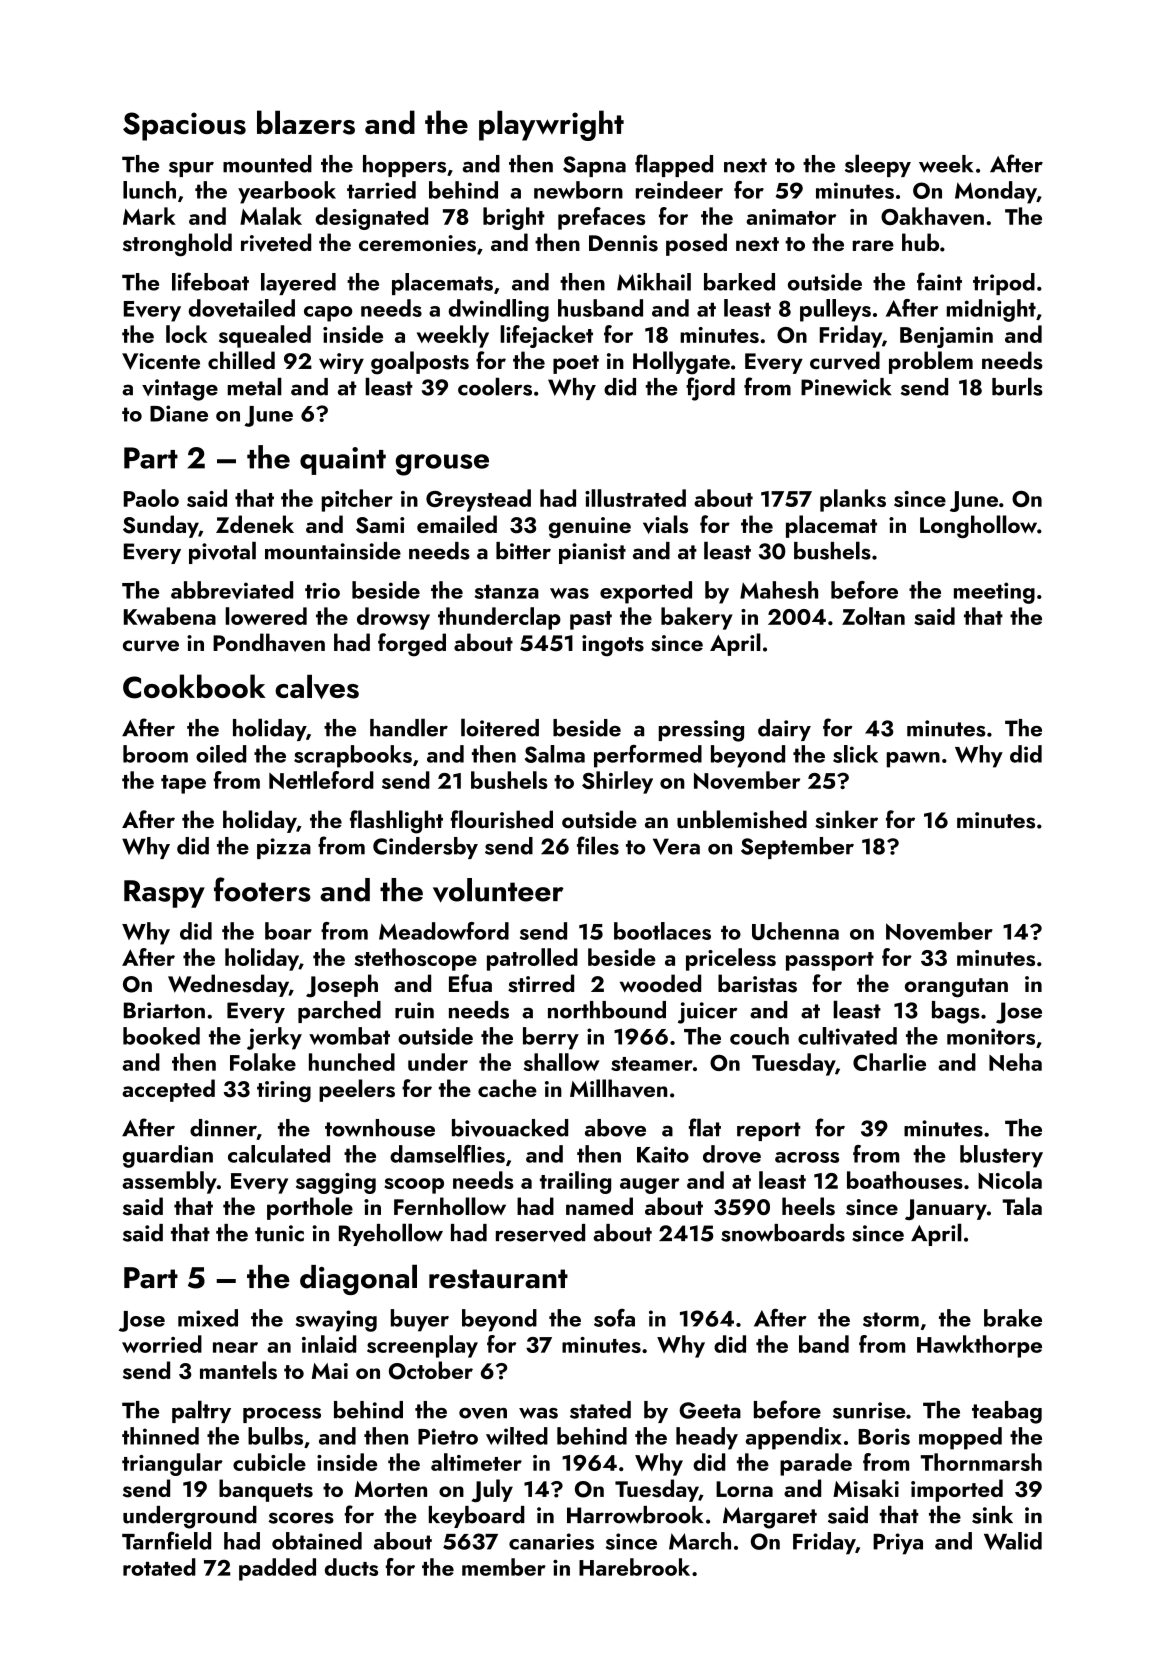  What do you see at coordinates (221, 754) in the screenshot?
I see `oiled` at bounding box center [221, 754].
